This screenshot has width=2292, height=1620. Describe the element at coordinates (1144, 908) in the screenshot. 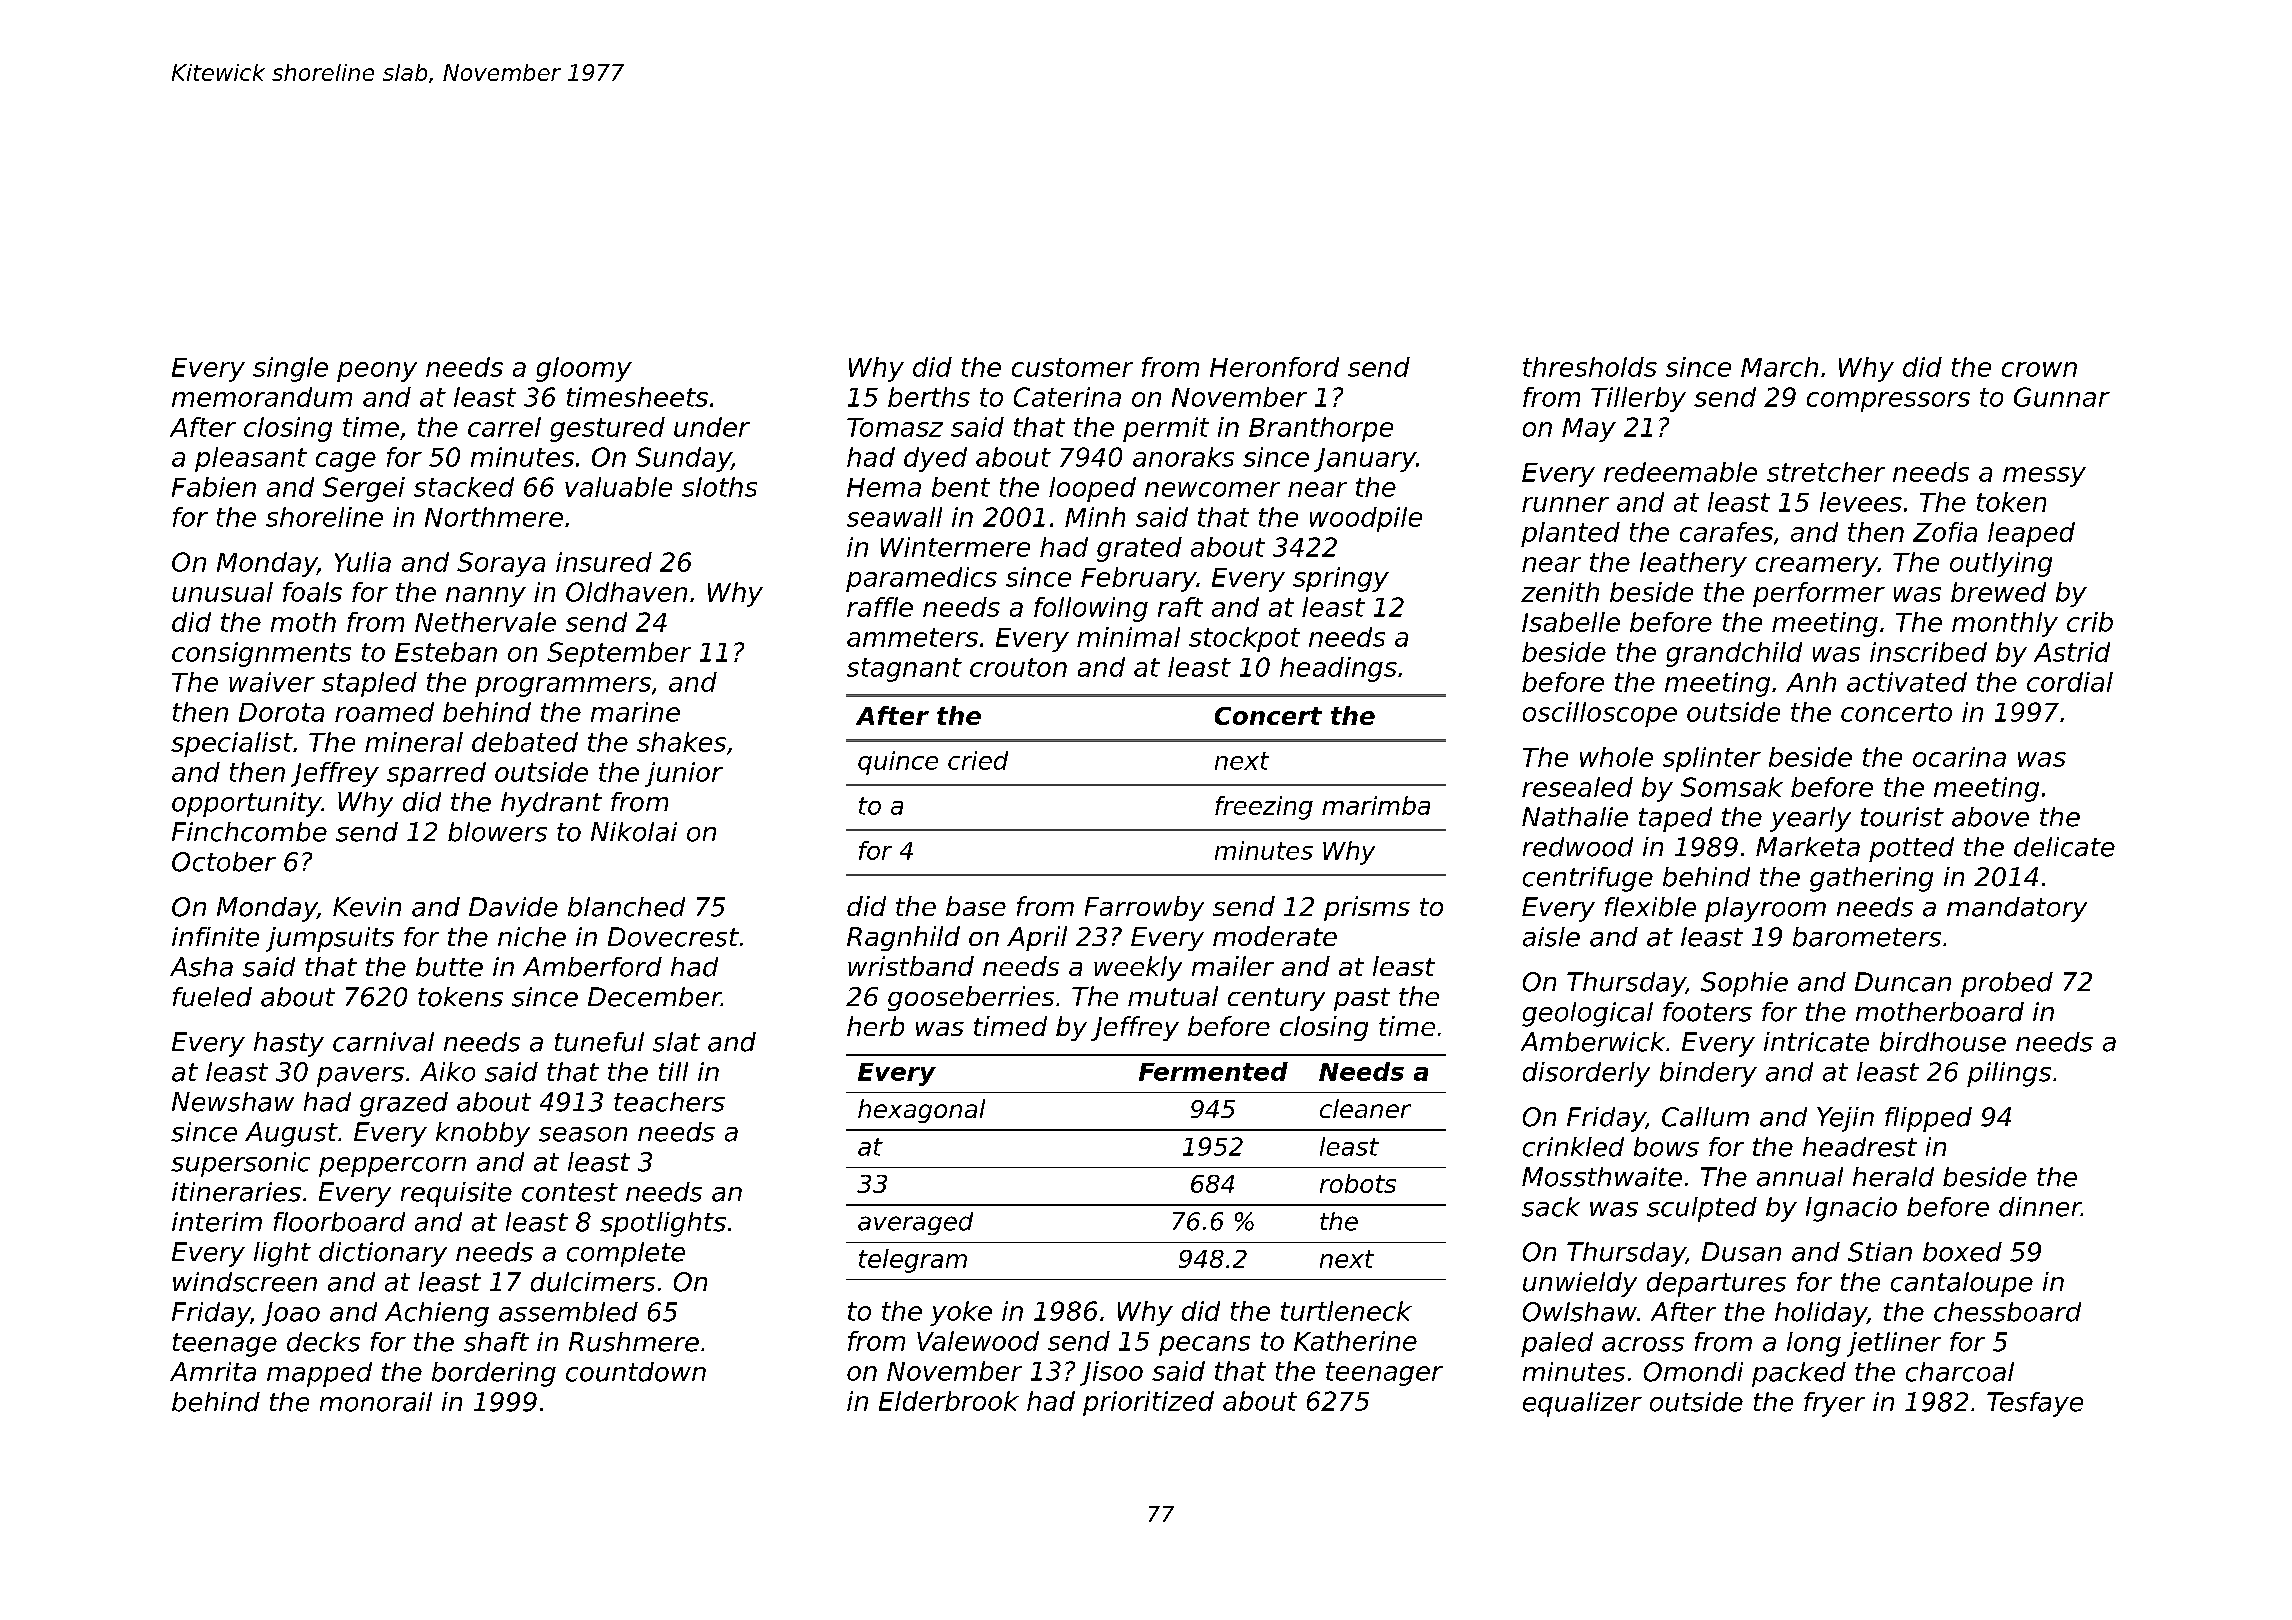

I see `Farrowby` at that location.
